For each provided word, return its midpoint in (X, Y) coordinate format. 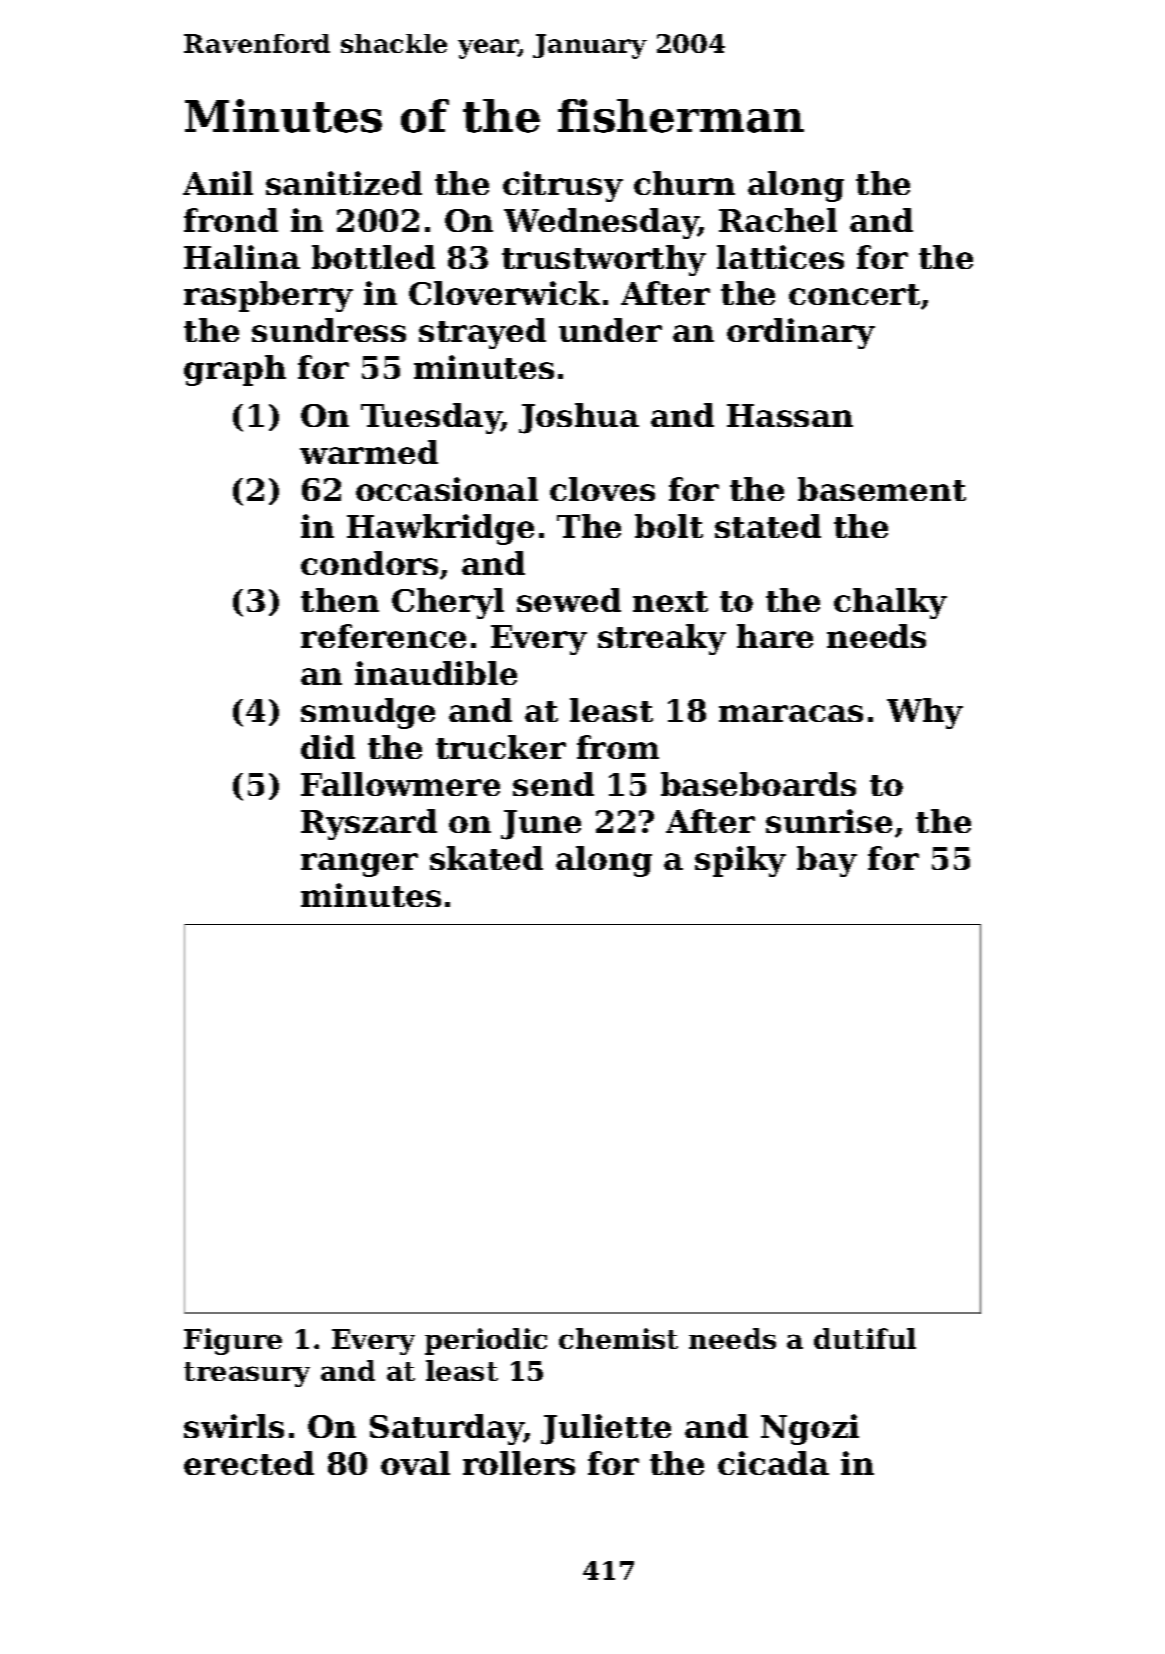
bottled (373, 257)
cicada (773, 1463)
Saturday (447, 1429)
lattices (780, 257)
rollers (519, 1463)
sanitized (344, 183)
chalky (890, 603)
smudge (368, 713)
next (670, 601)
